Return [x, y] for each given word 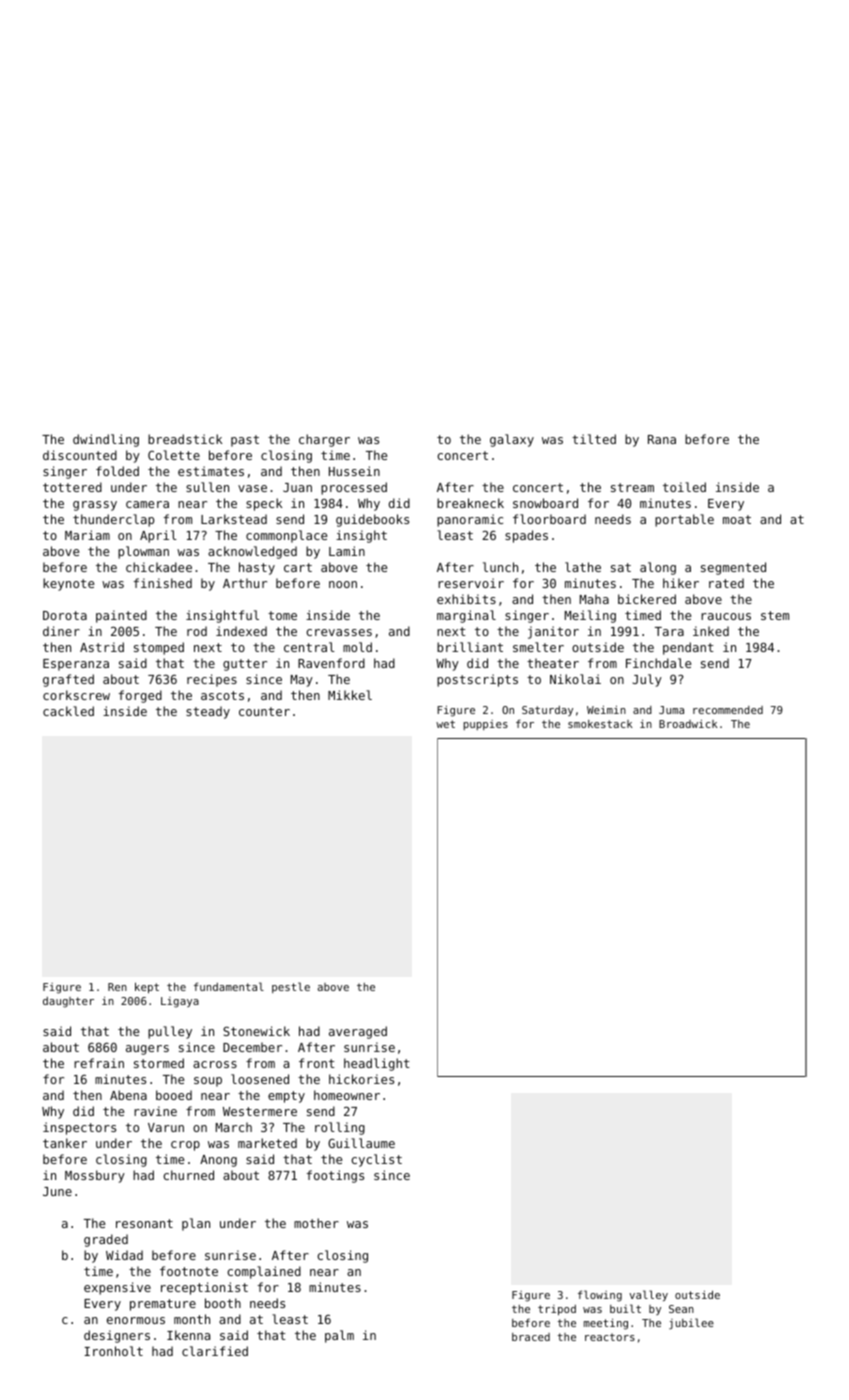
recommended [728, 710]
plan [196, 1224]
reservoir [471, 583]
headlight [377, 1064]
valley [648, 1295]
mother [316, 1223]
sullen [207, 487]
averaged [358, 1032]
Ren [117, 987]
